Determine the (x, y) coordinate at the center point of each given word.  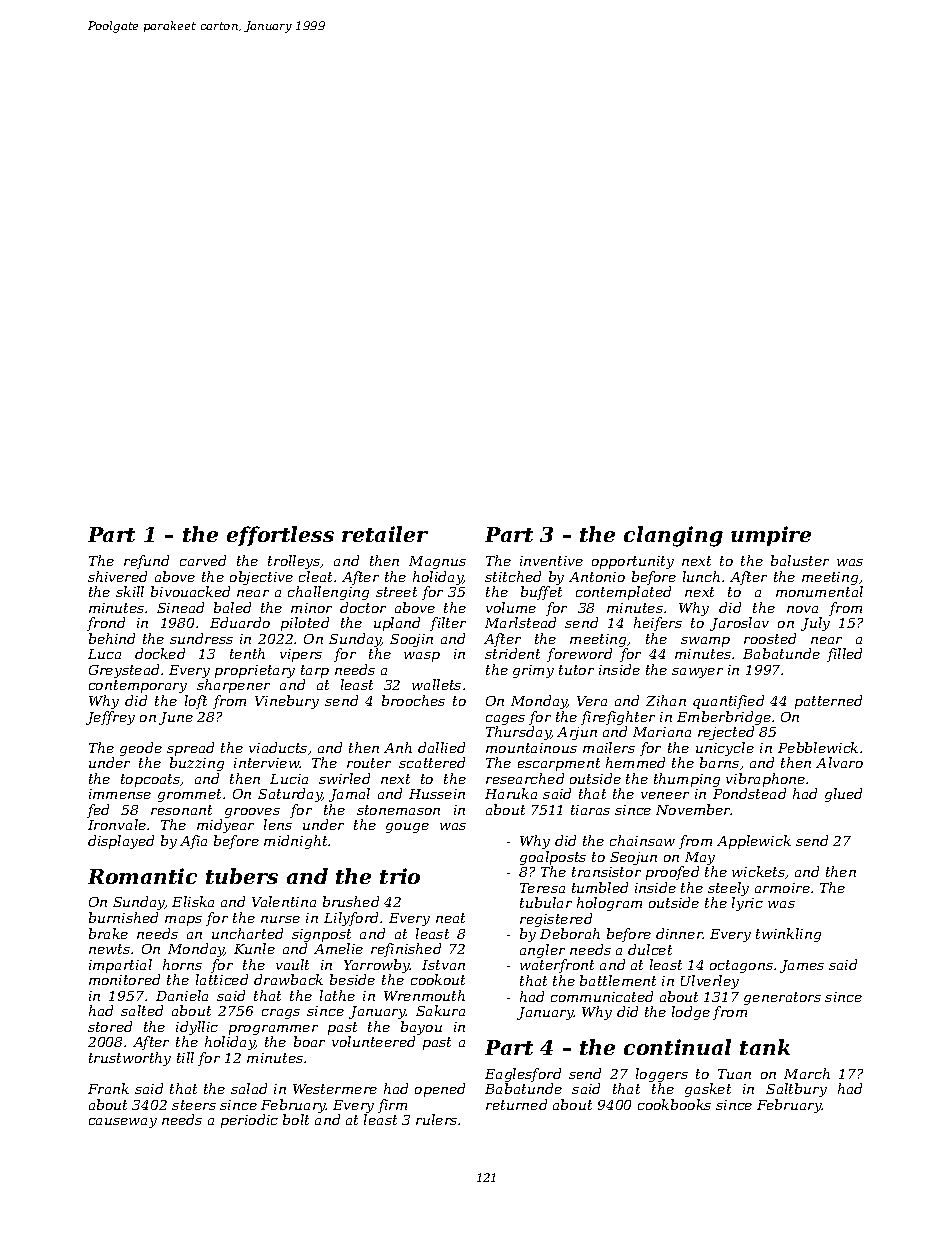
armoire (782, 888)
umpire (771, 536)
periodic (249, 1121)
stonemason (398, 810)
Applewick (754, 842)
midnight (295, 842)
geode (141, 749)
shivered (117, 576)
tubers (242, 876)
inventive (551, 561)
